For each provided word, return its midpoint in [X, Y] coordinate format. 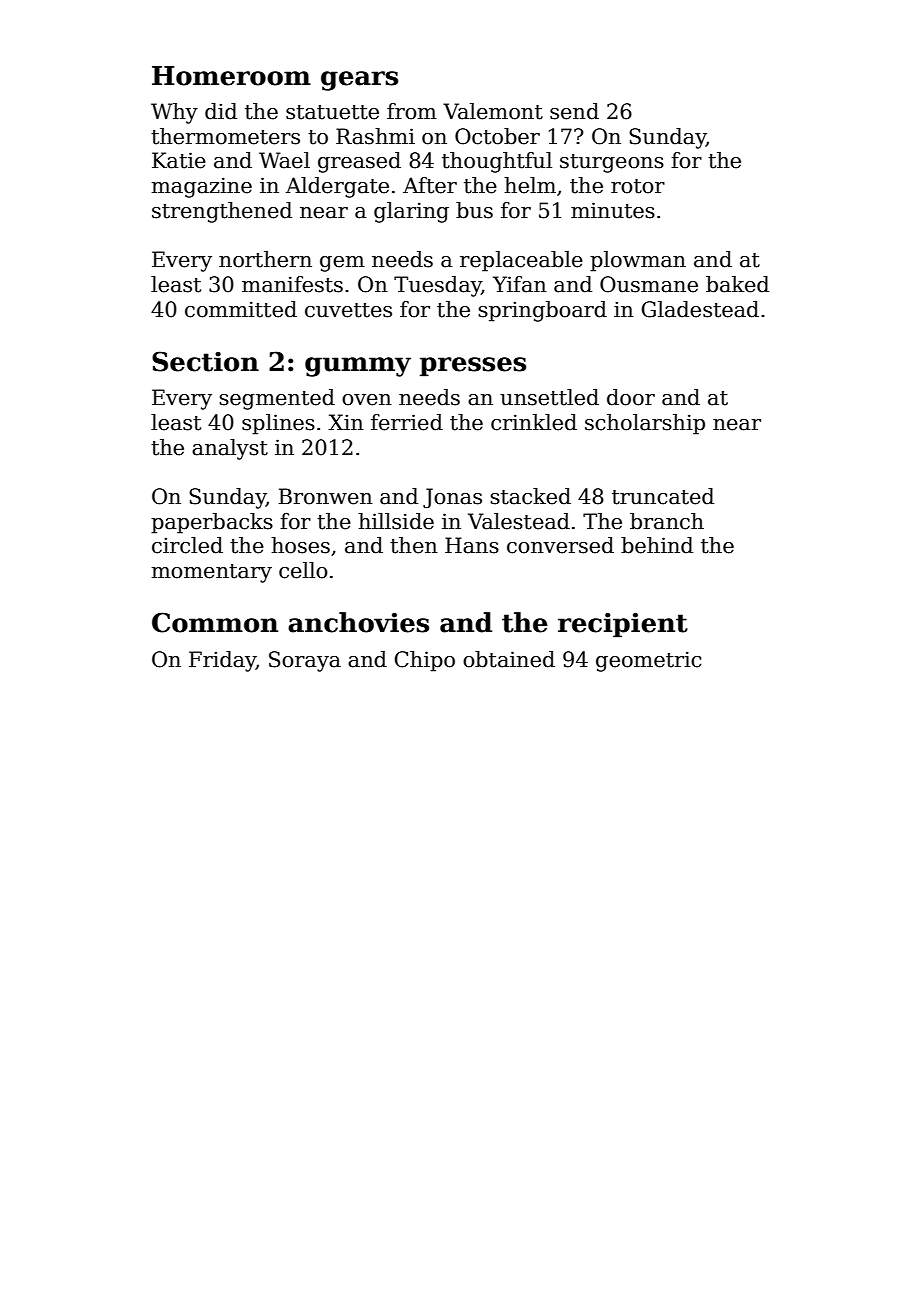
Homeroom [231, 76]
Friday [222, 661]
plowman [638, 261]
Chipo [424, 661]
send [574, 111]
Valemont [493, 111]
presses [473, 367]
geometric [649, 661]
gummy [358, 367]
